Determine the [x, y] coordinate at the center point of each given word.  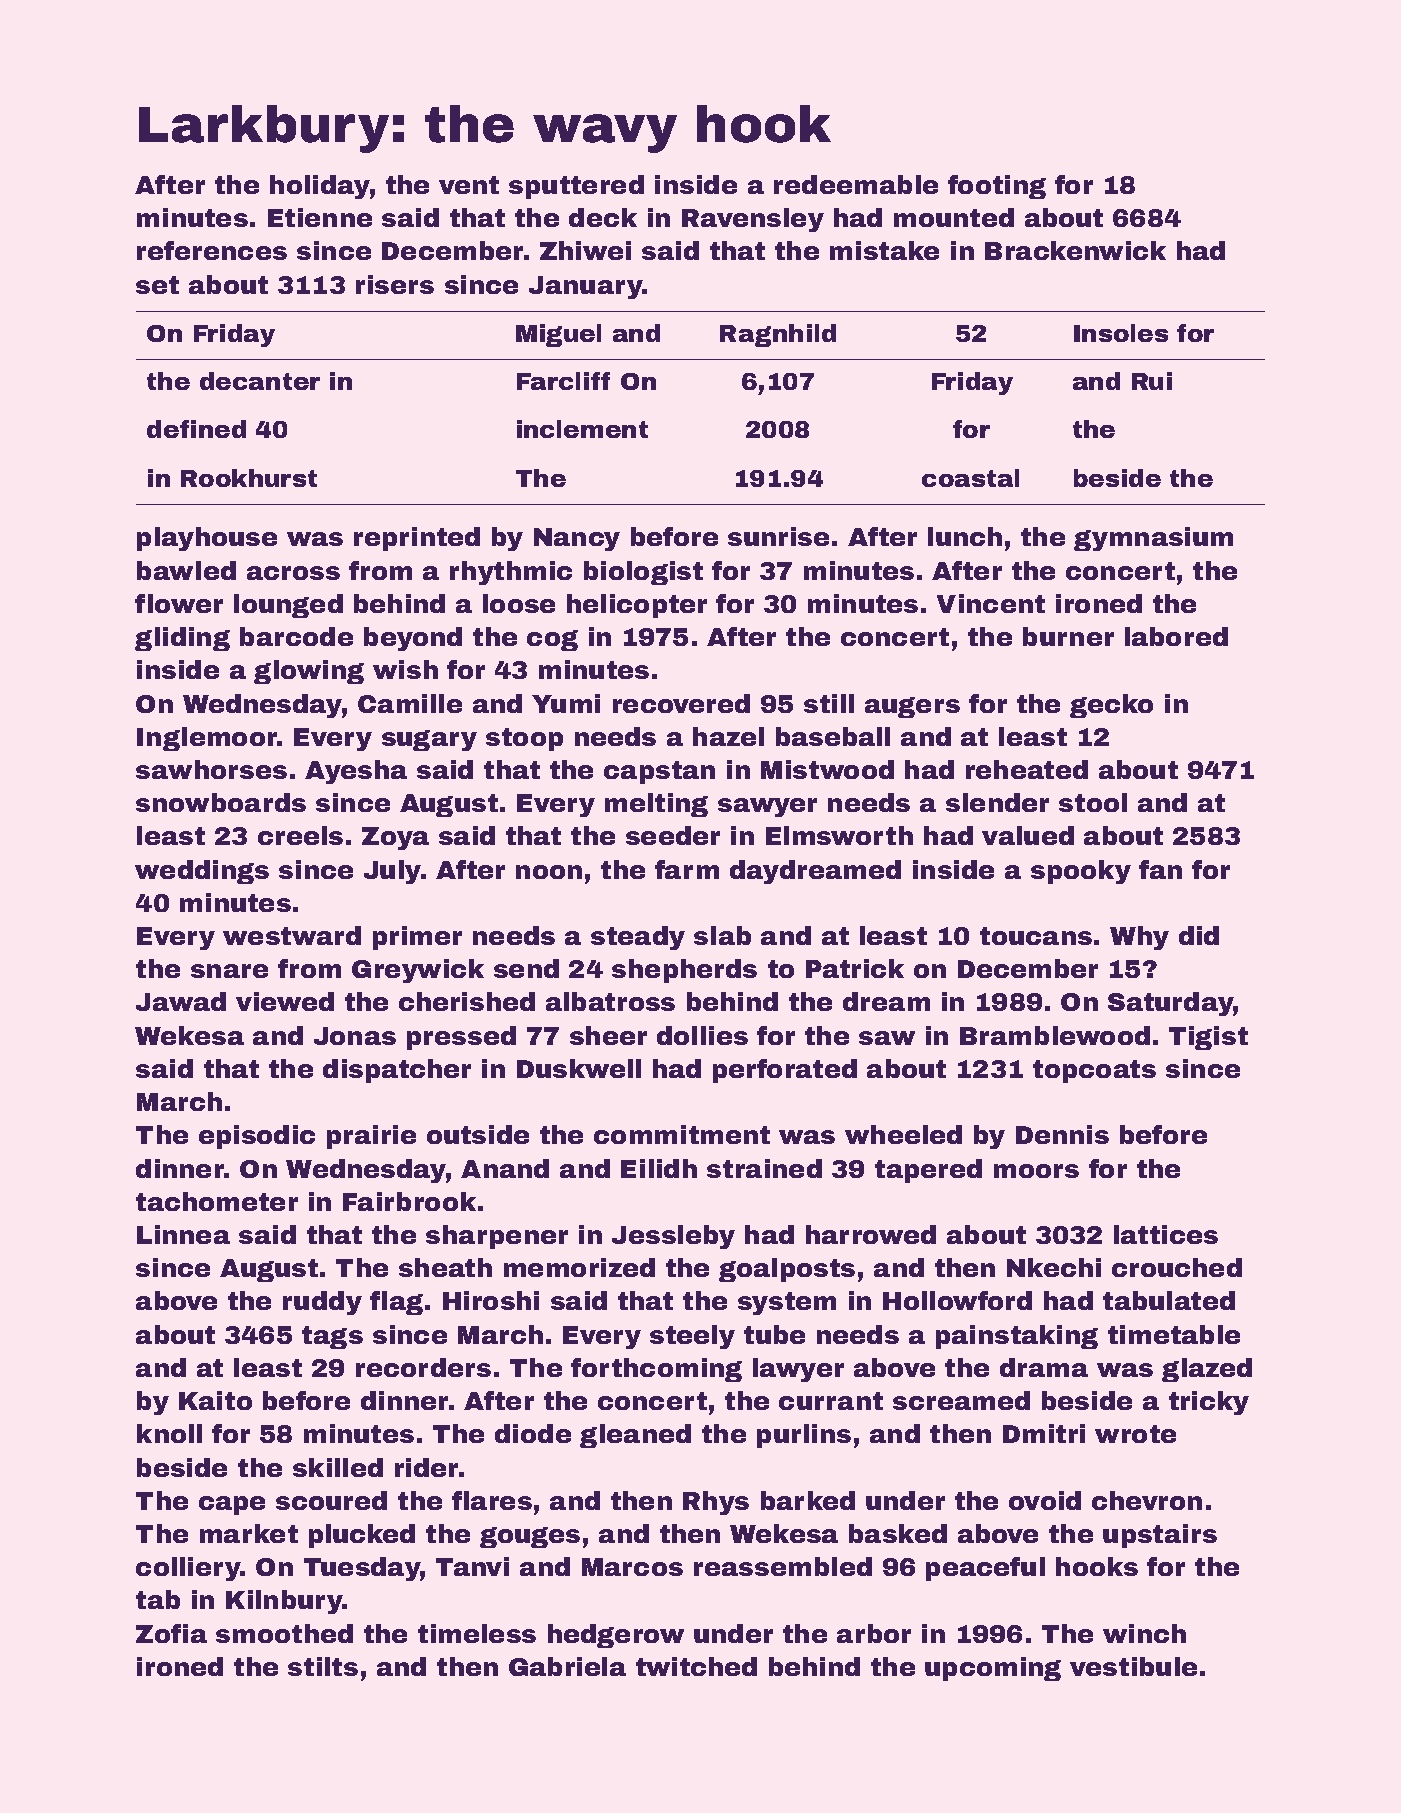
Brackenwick [1075, 250]
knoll [169, 1433]
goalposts [787, 1270]
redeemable [856, 184]
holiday [320, 187]
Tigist [1208, 1038]
